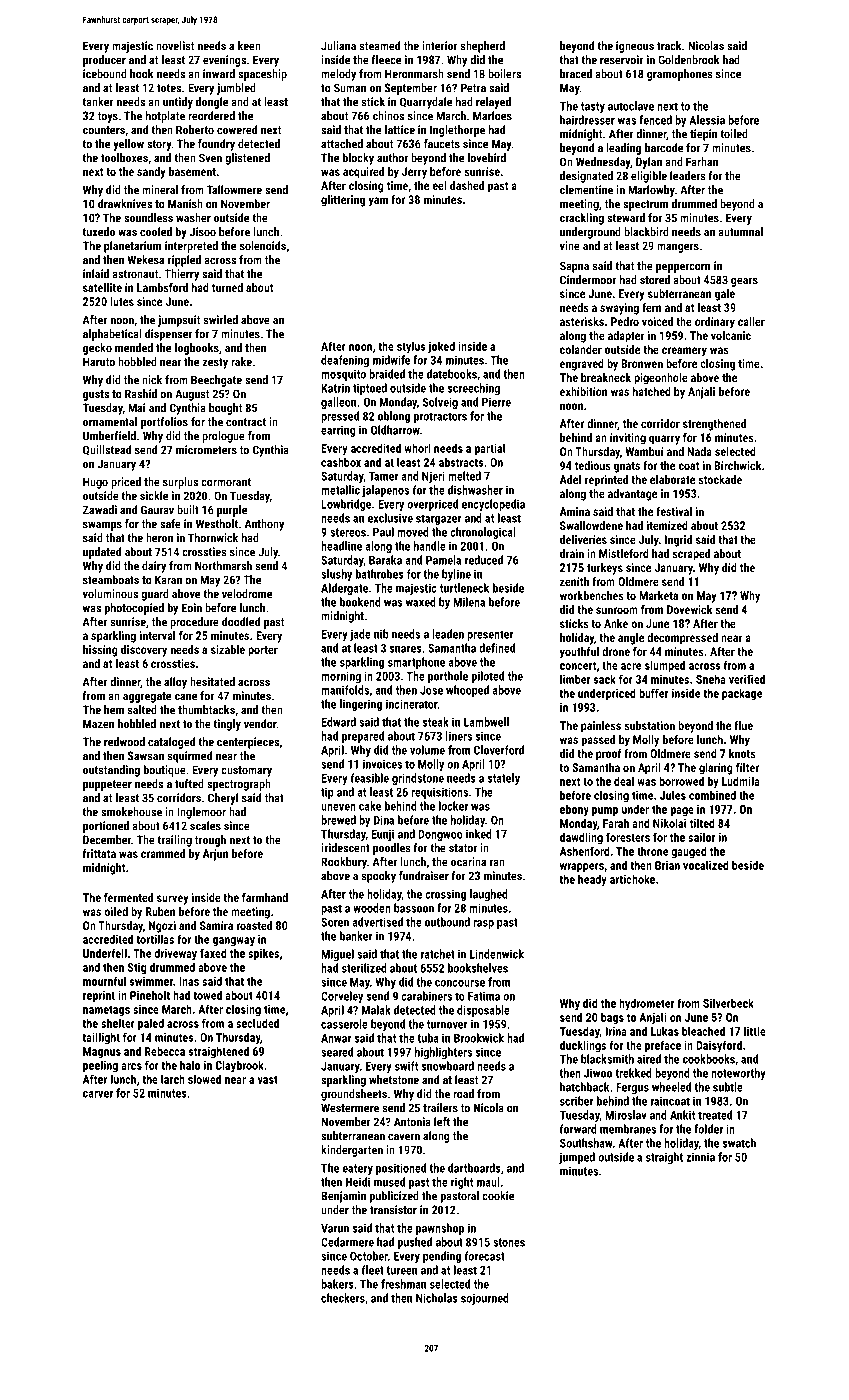  What do you see at coordinates (688, 176) in the screenshot?
I see `leaders` at bounding box center [688, 176].
